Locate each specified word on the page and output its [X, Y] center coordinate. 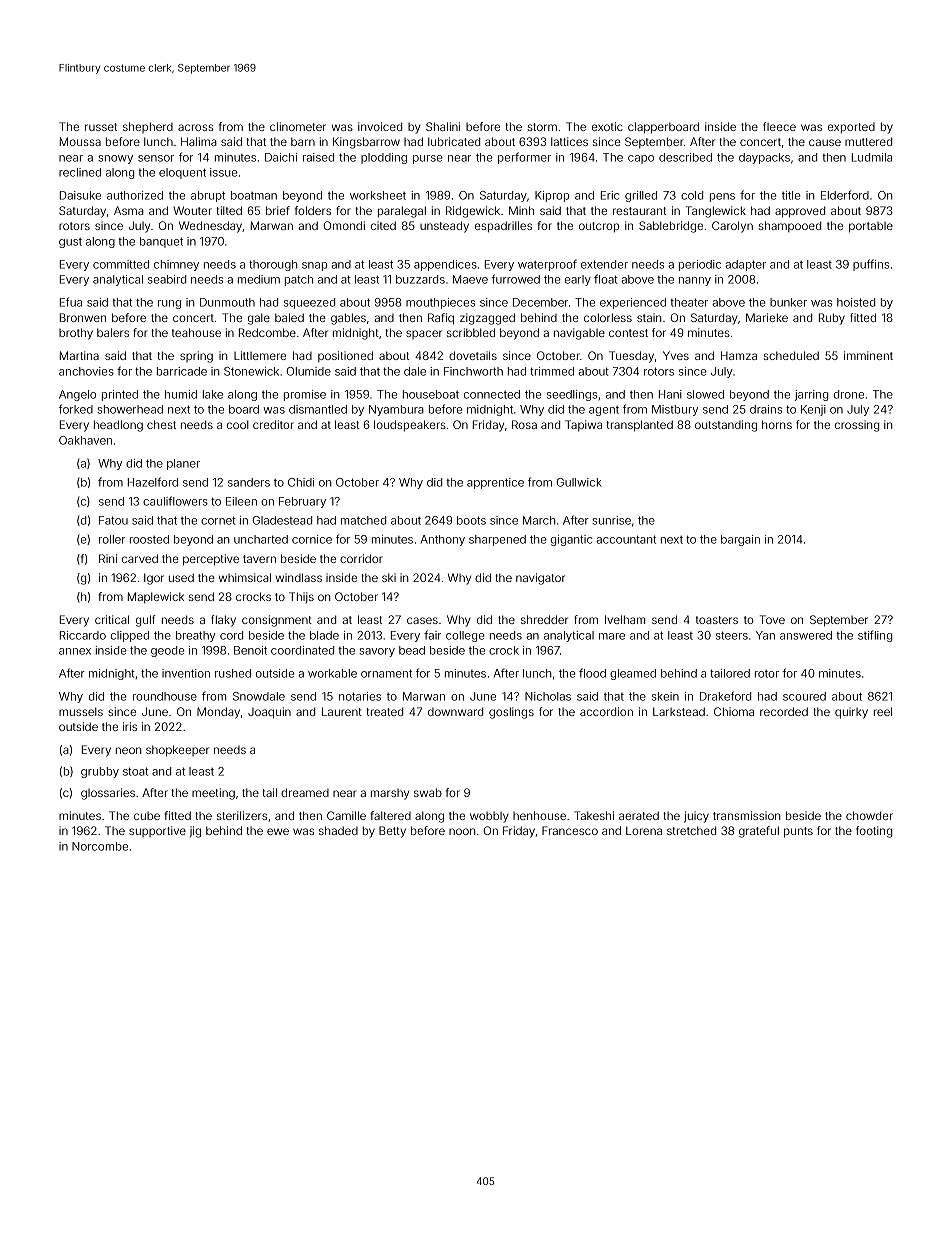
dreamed [305, 792]
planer [183, 464]
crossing [857, 426]
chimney [176, 265]
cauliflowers [175, 501]
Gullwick [579, 482]
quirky [851, 713]
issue [224, 172]
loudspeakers [410, 425]
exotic [607, 126]
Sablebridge [671, 227]
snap [314, 266]
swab [428, 792]
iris [130, 726]
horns [777, 424]
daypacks [764, 158]
